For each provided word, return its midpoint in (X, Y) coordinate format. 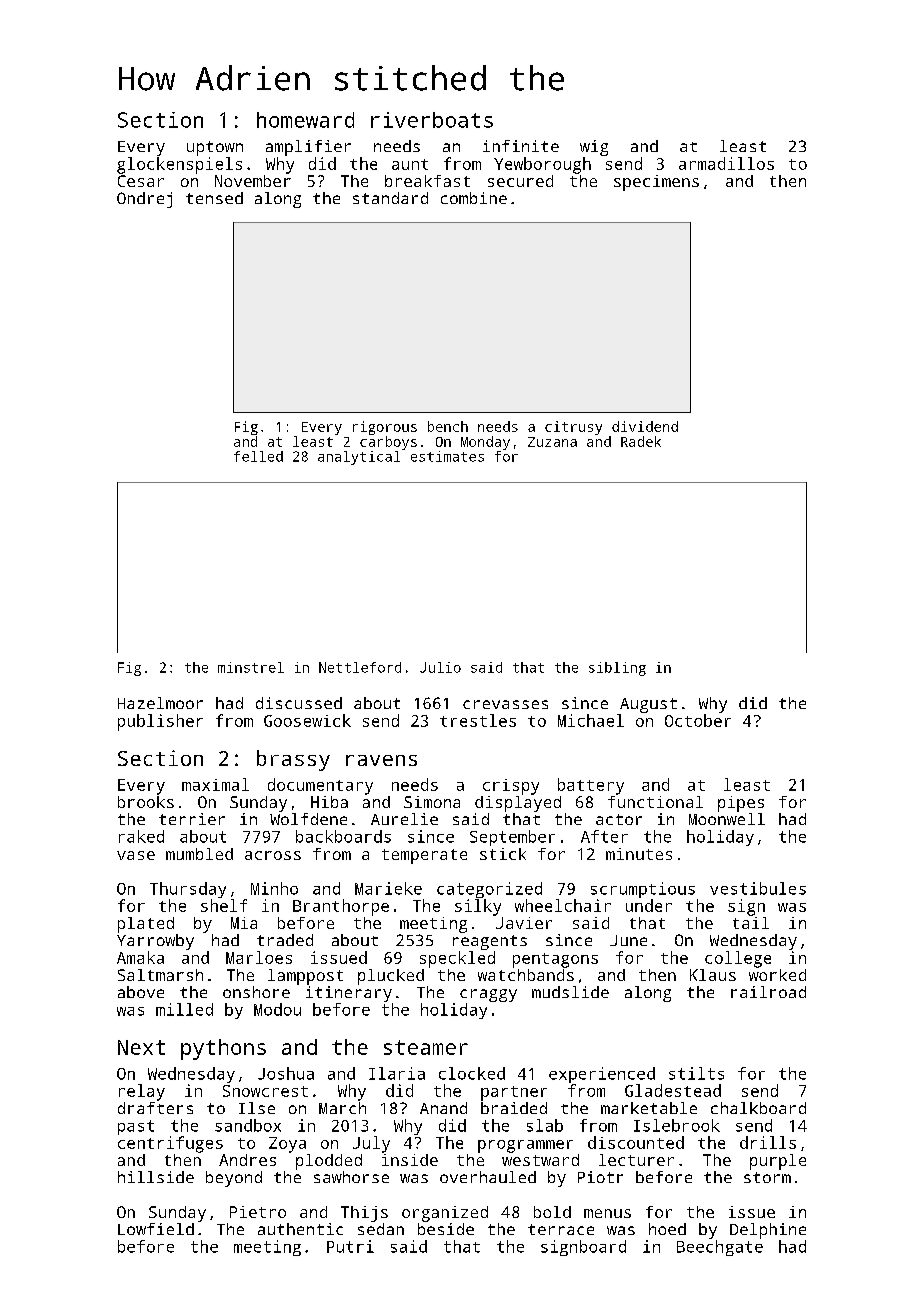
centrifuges (170, 1144)
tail (751, 923)
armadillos (726, 163)
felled (258, 456)
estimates (447, 456)
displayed (518, 804)
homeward (305, 120)
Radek (641, 441)
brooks (146, 802)
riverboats (432, 120)
